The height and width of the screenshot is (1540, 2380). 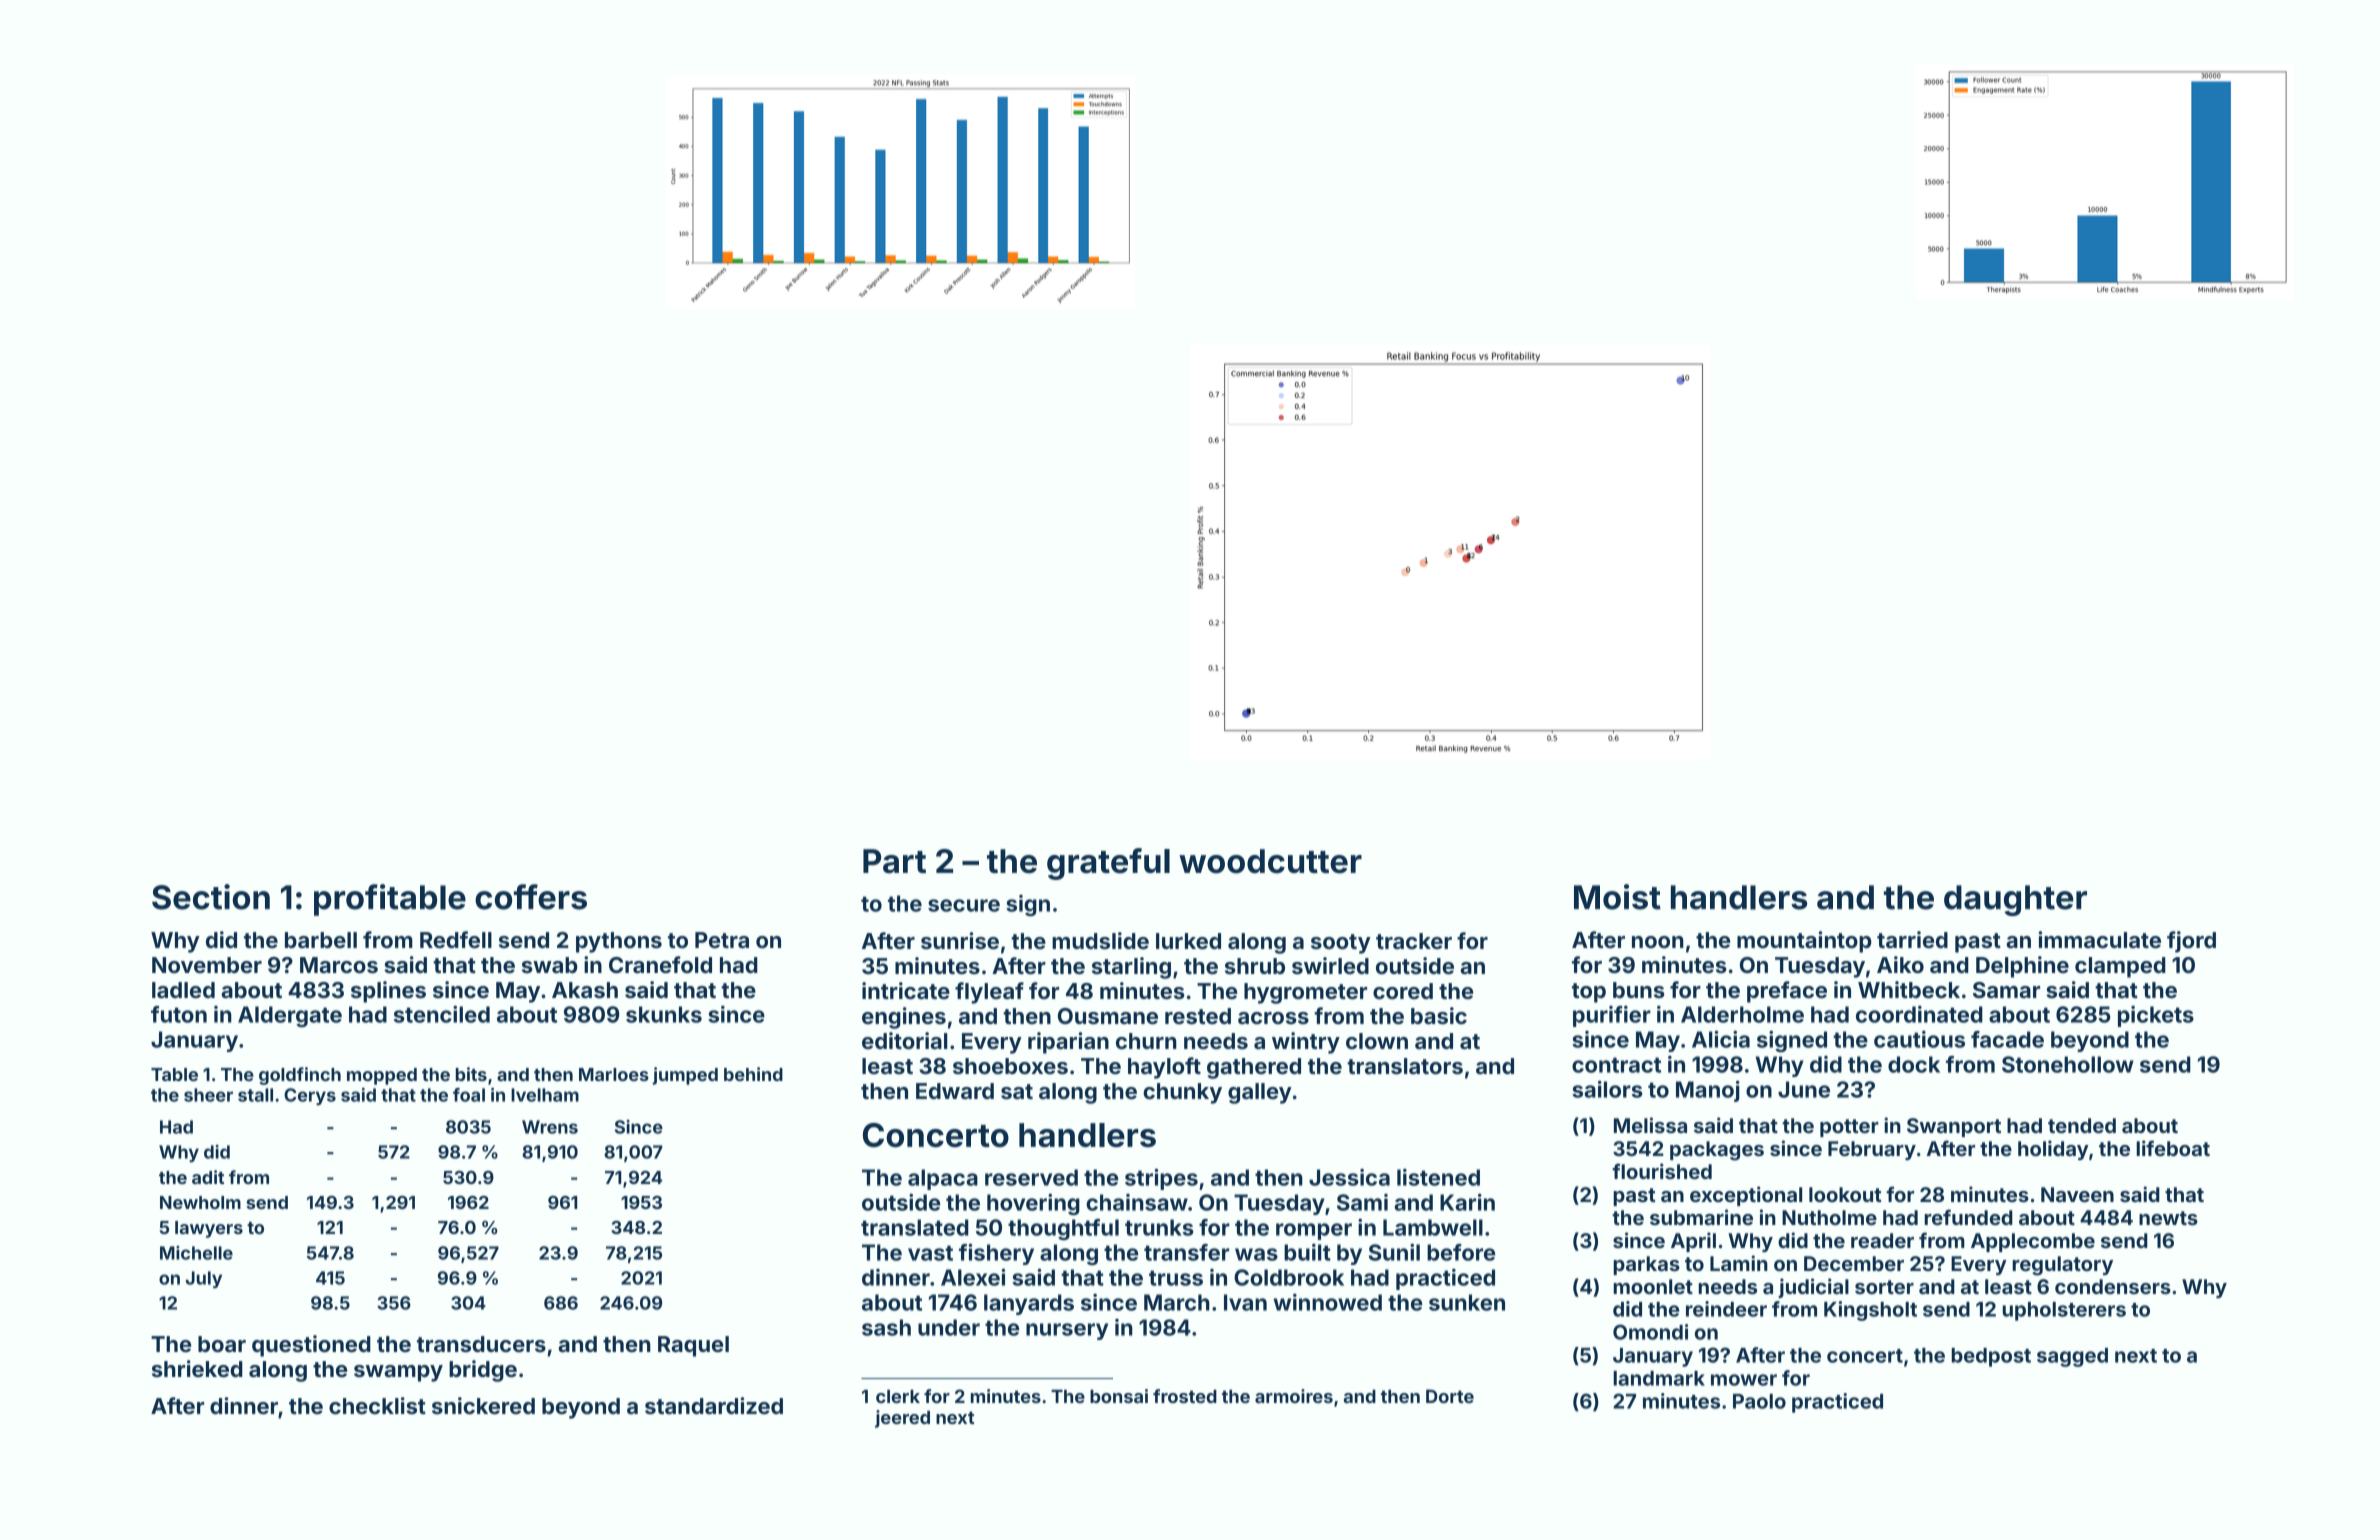 What do you see at coordinates (1067, 1331) in the screenshot?
I see `nursery` at bounding box center [1067, 1331].
